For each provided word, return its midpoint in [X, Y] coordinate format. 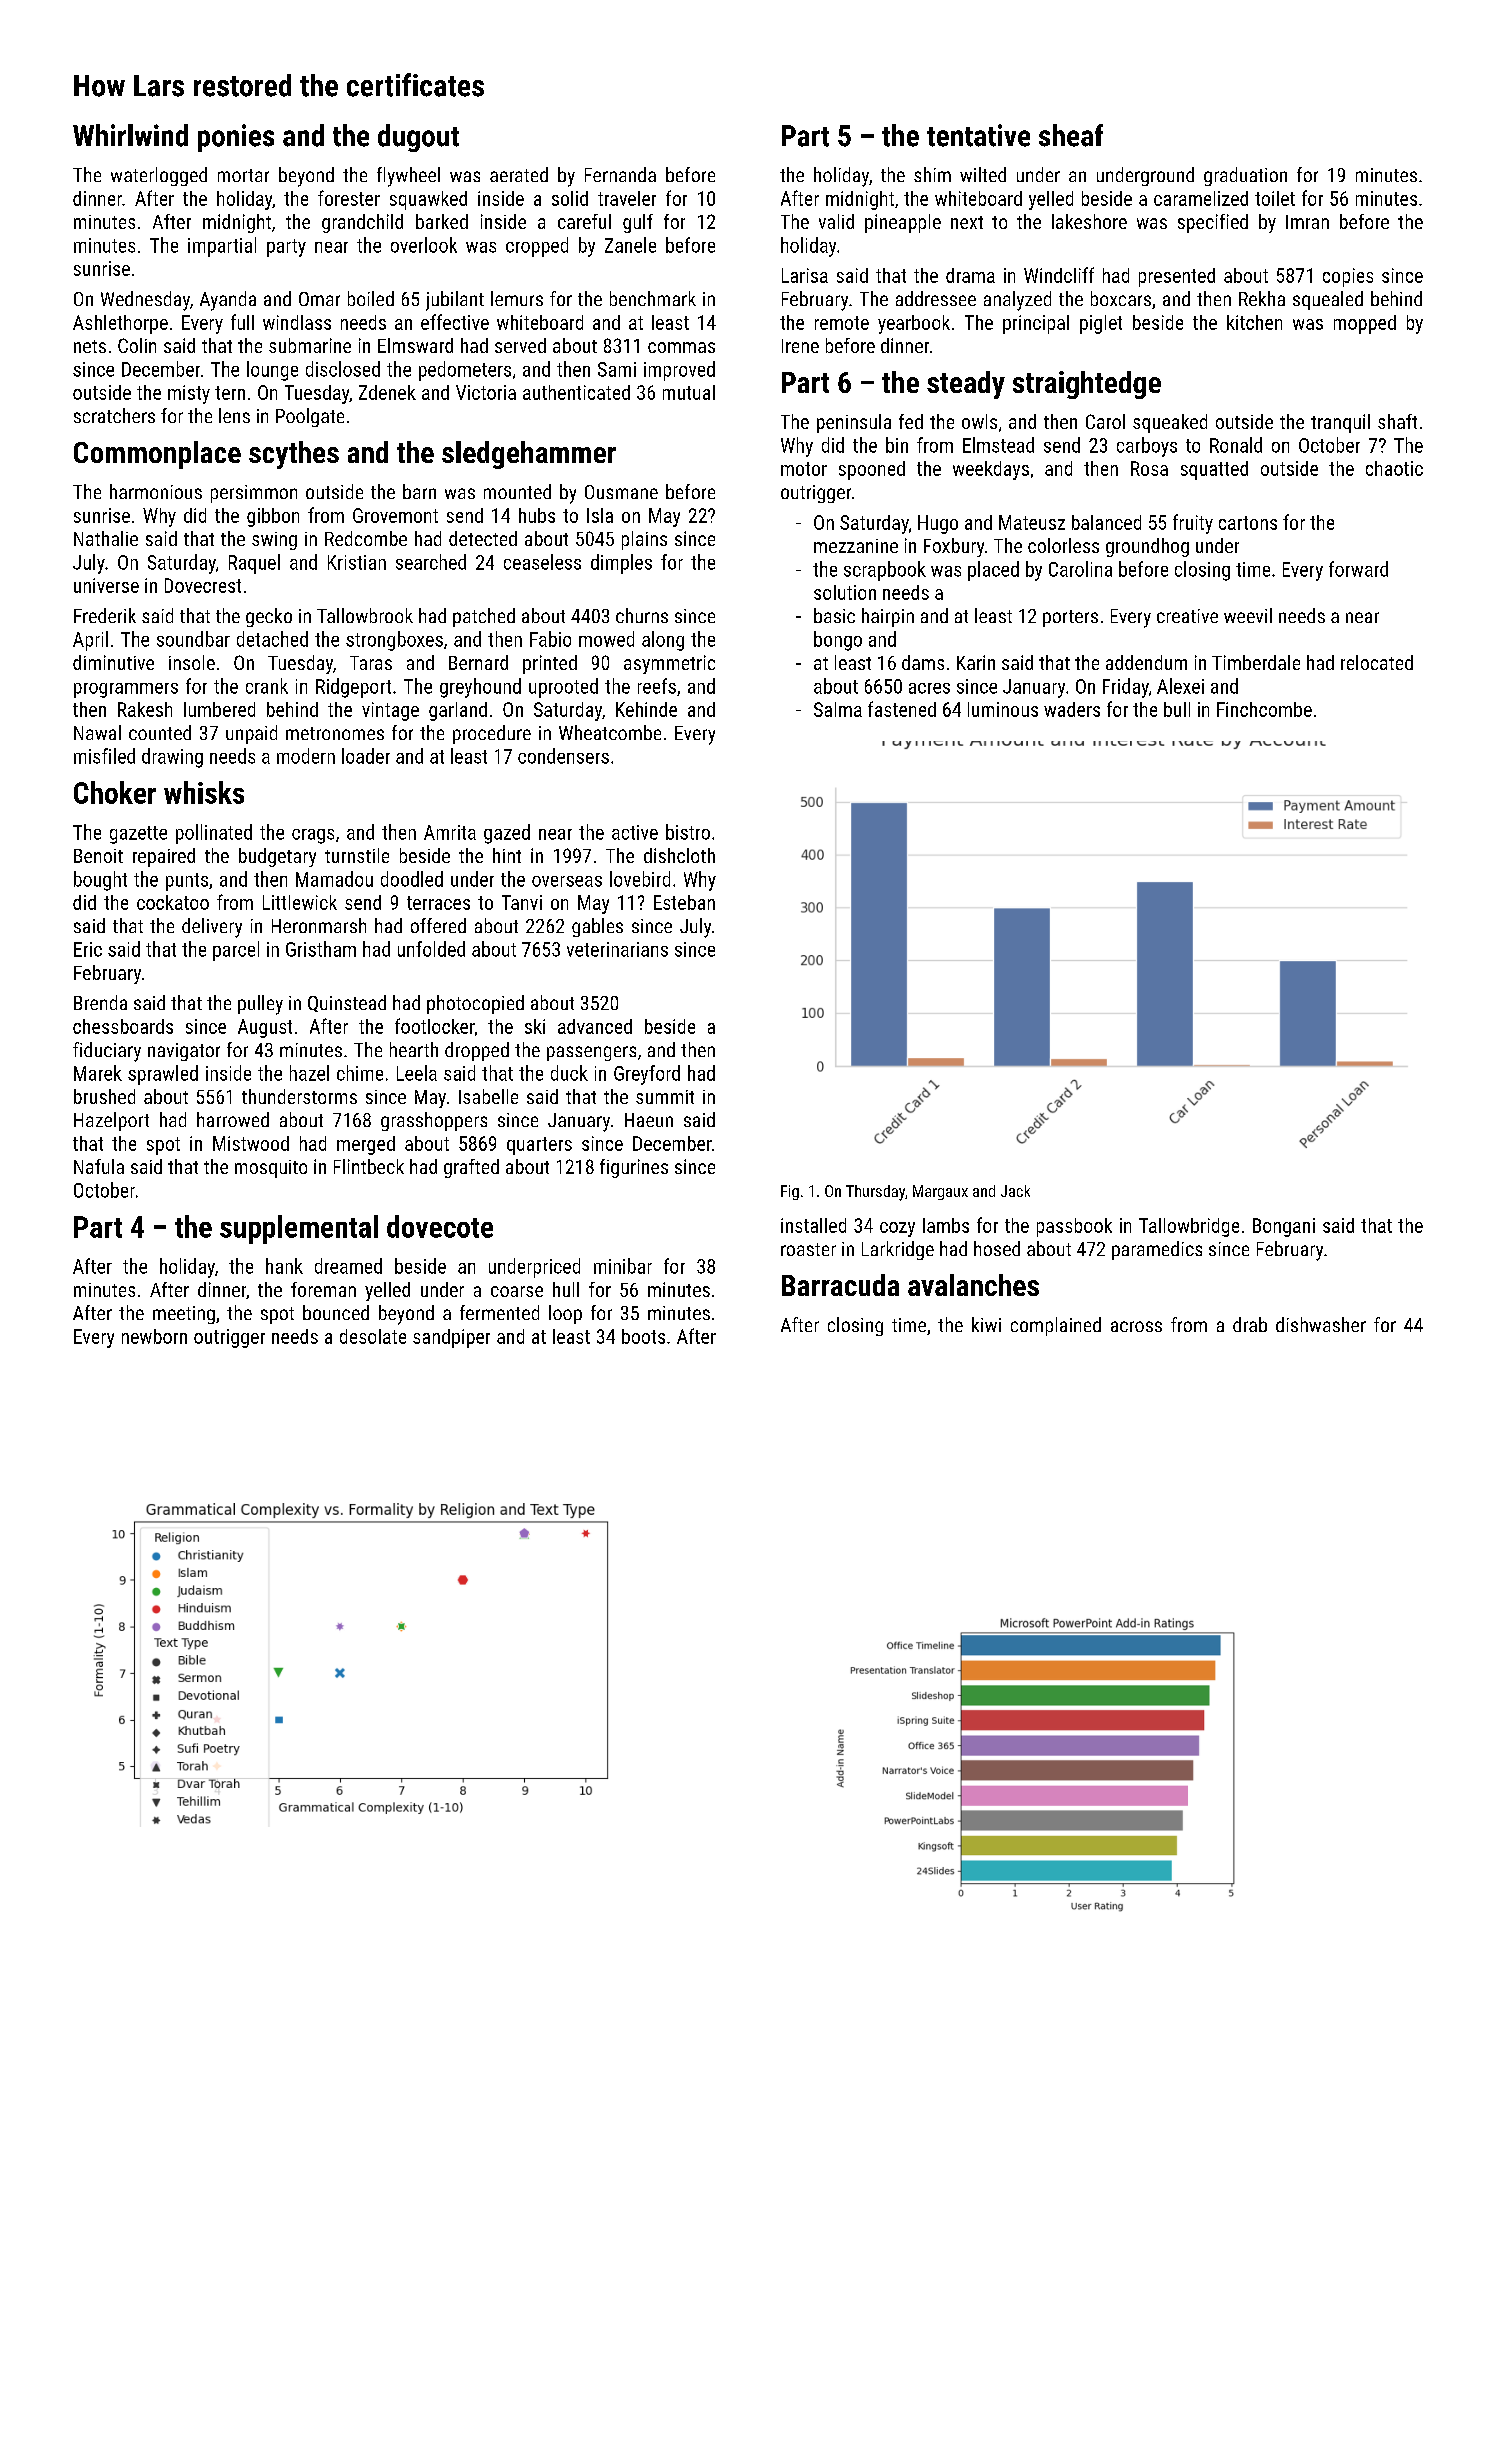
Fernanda [620, 174]
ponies [236, 138]
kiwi [986, 1324]
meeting [184, 1315]
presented [1177, 277]
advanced [595, 1026]
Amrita [450, 832]
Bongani [1284, 1227]
